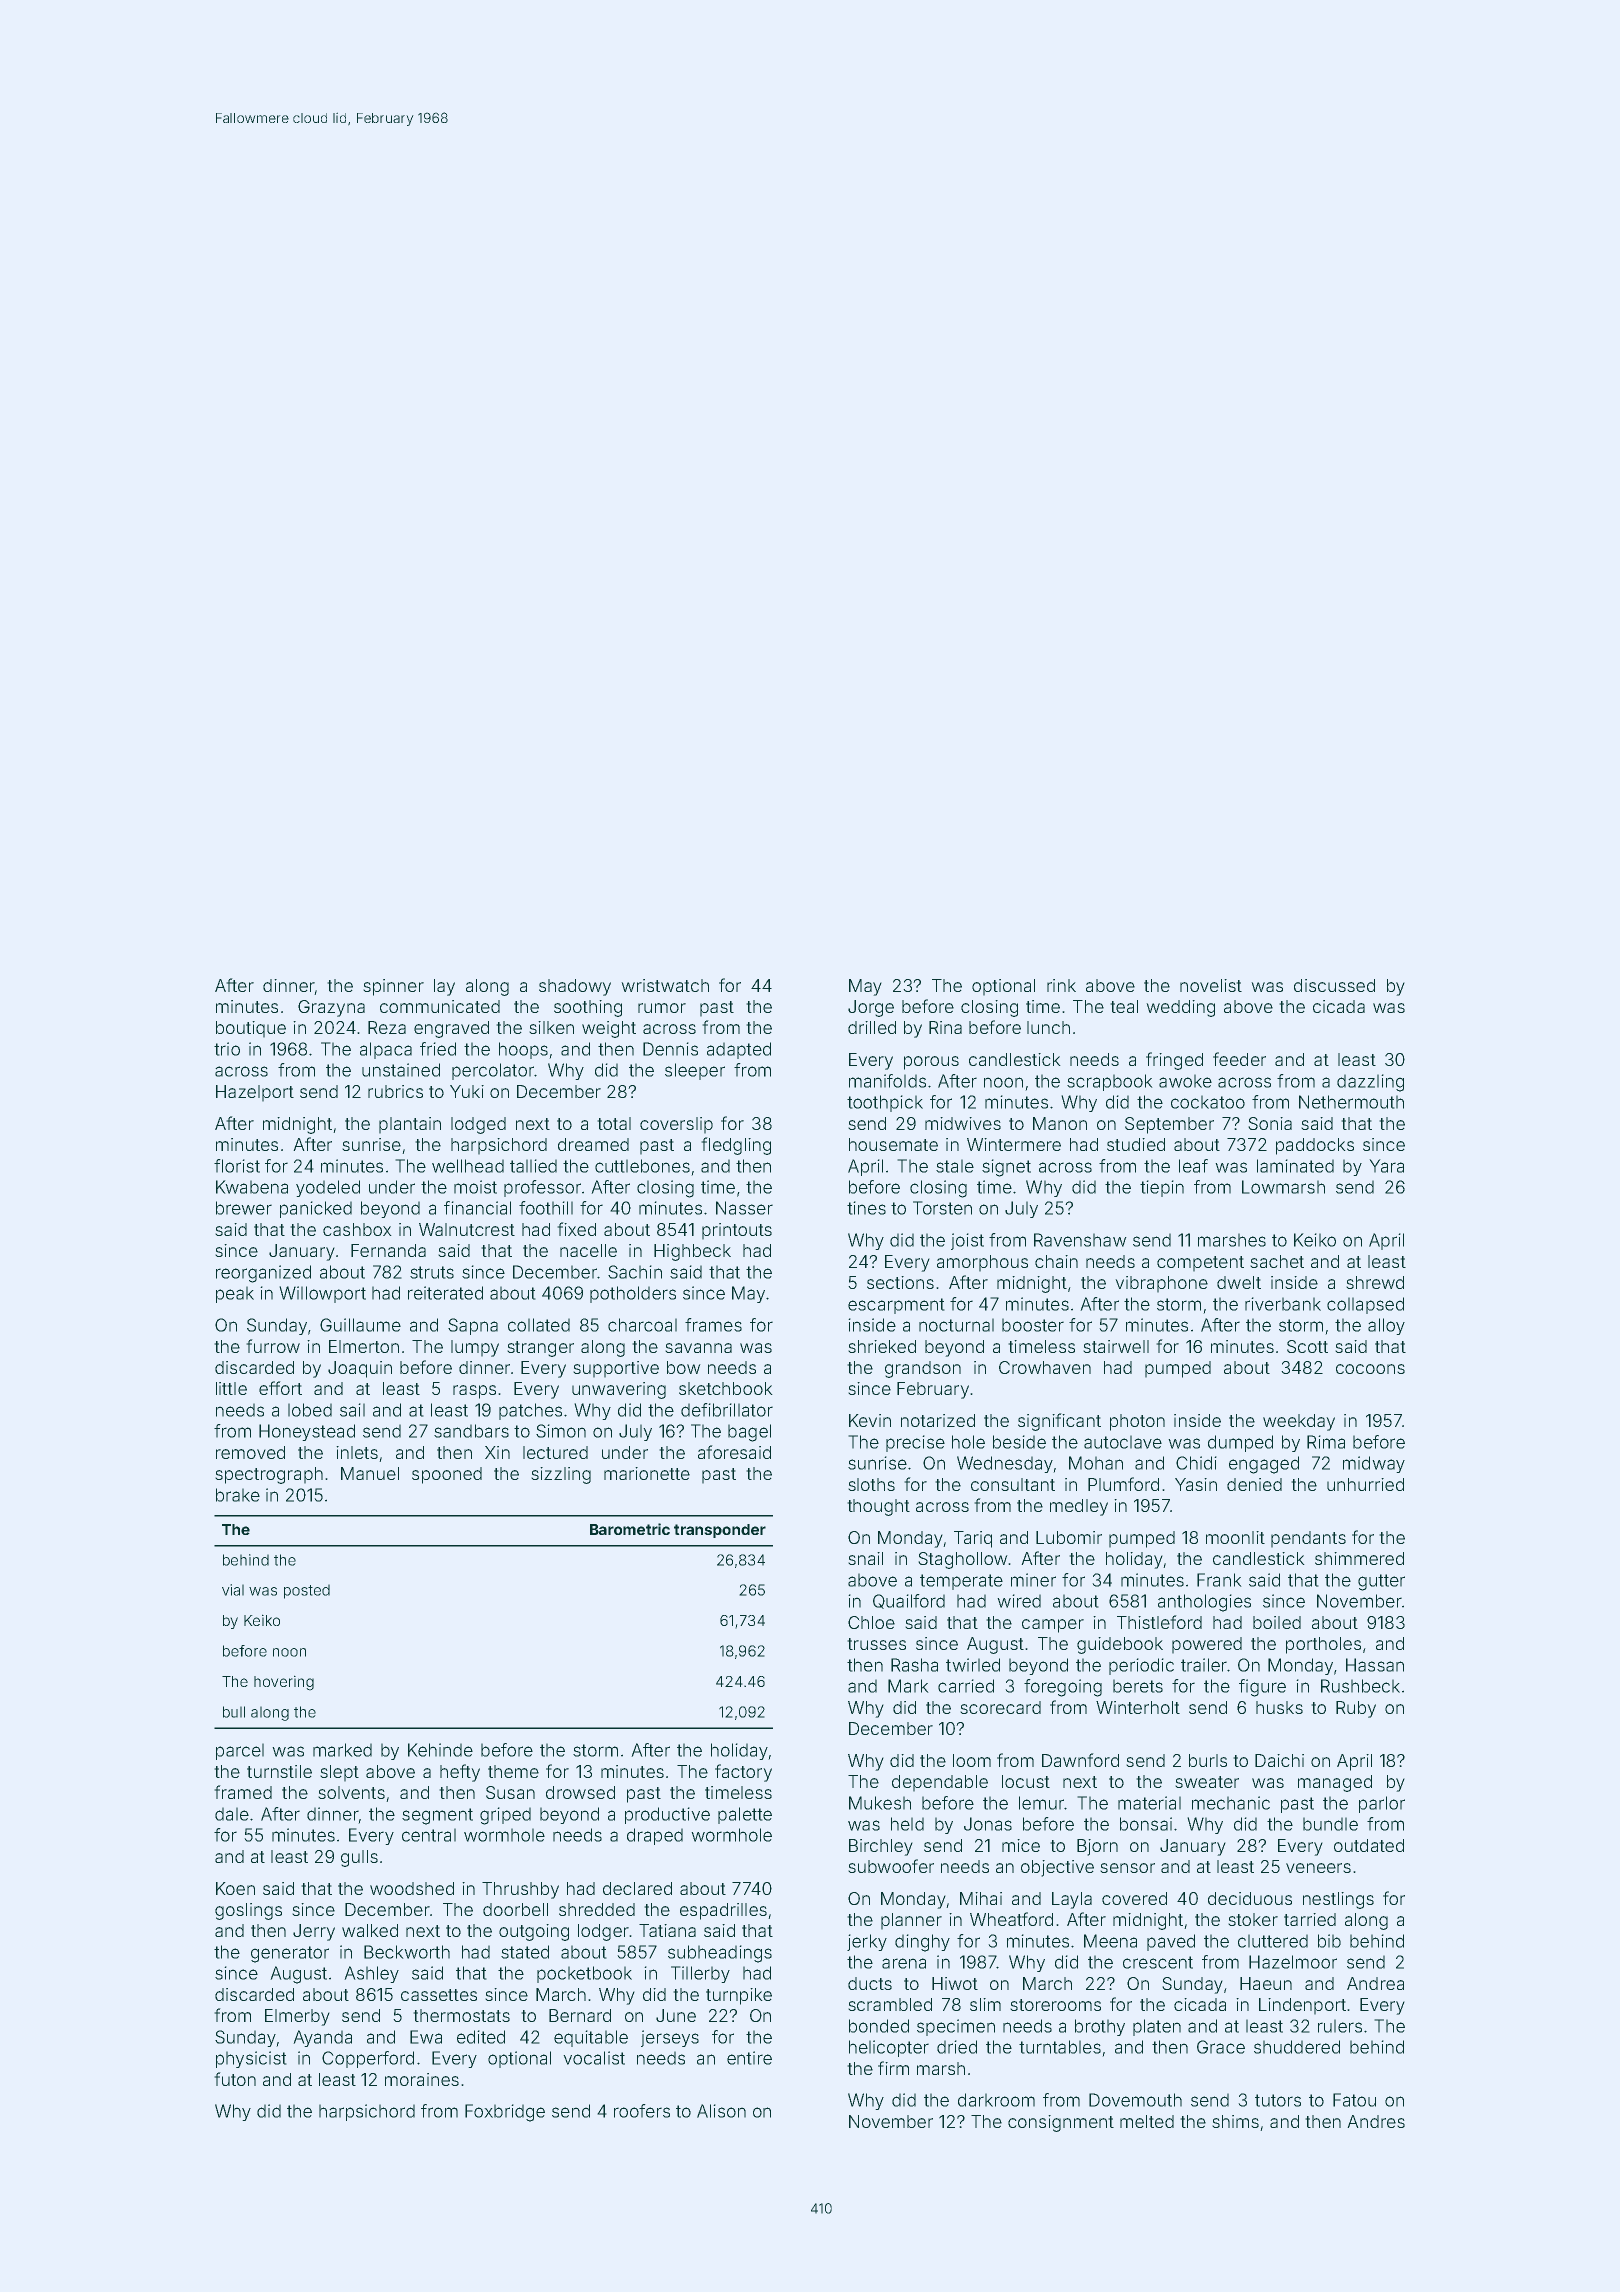 Image resolution: width=1620 pixels, height=2292 pixels. I want to click on rink, so click(1061, 985).
